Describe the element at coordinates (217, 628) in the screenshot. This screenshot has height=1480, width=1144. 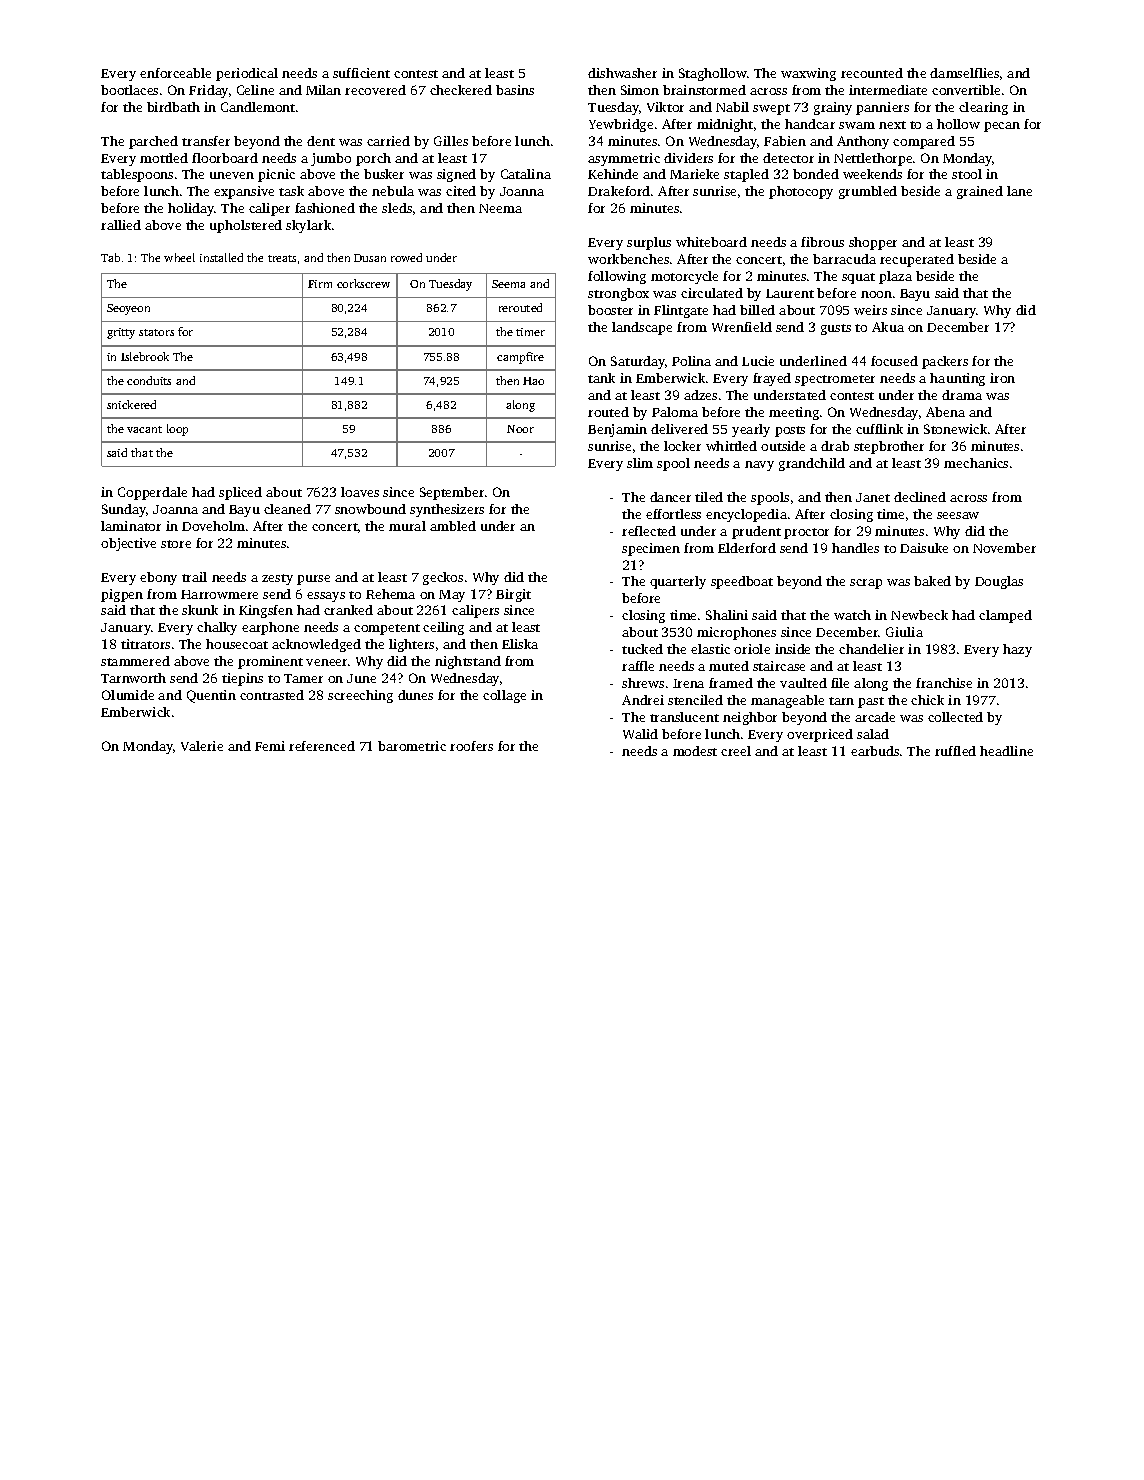
I see `chalky` at that location.
